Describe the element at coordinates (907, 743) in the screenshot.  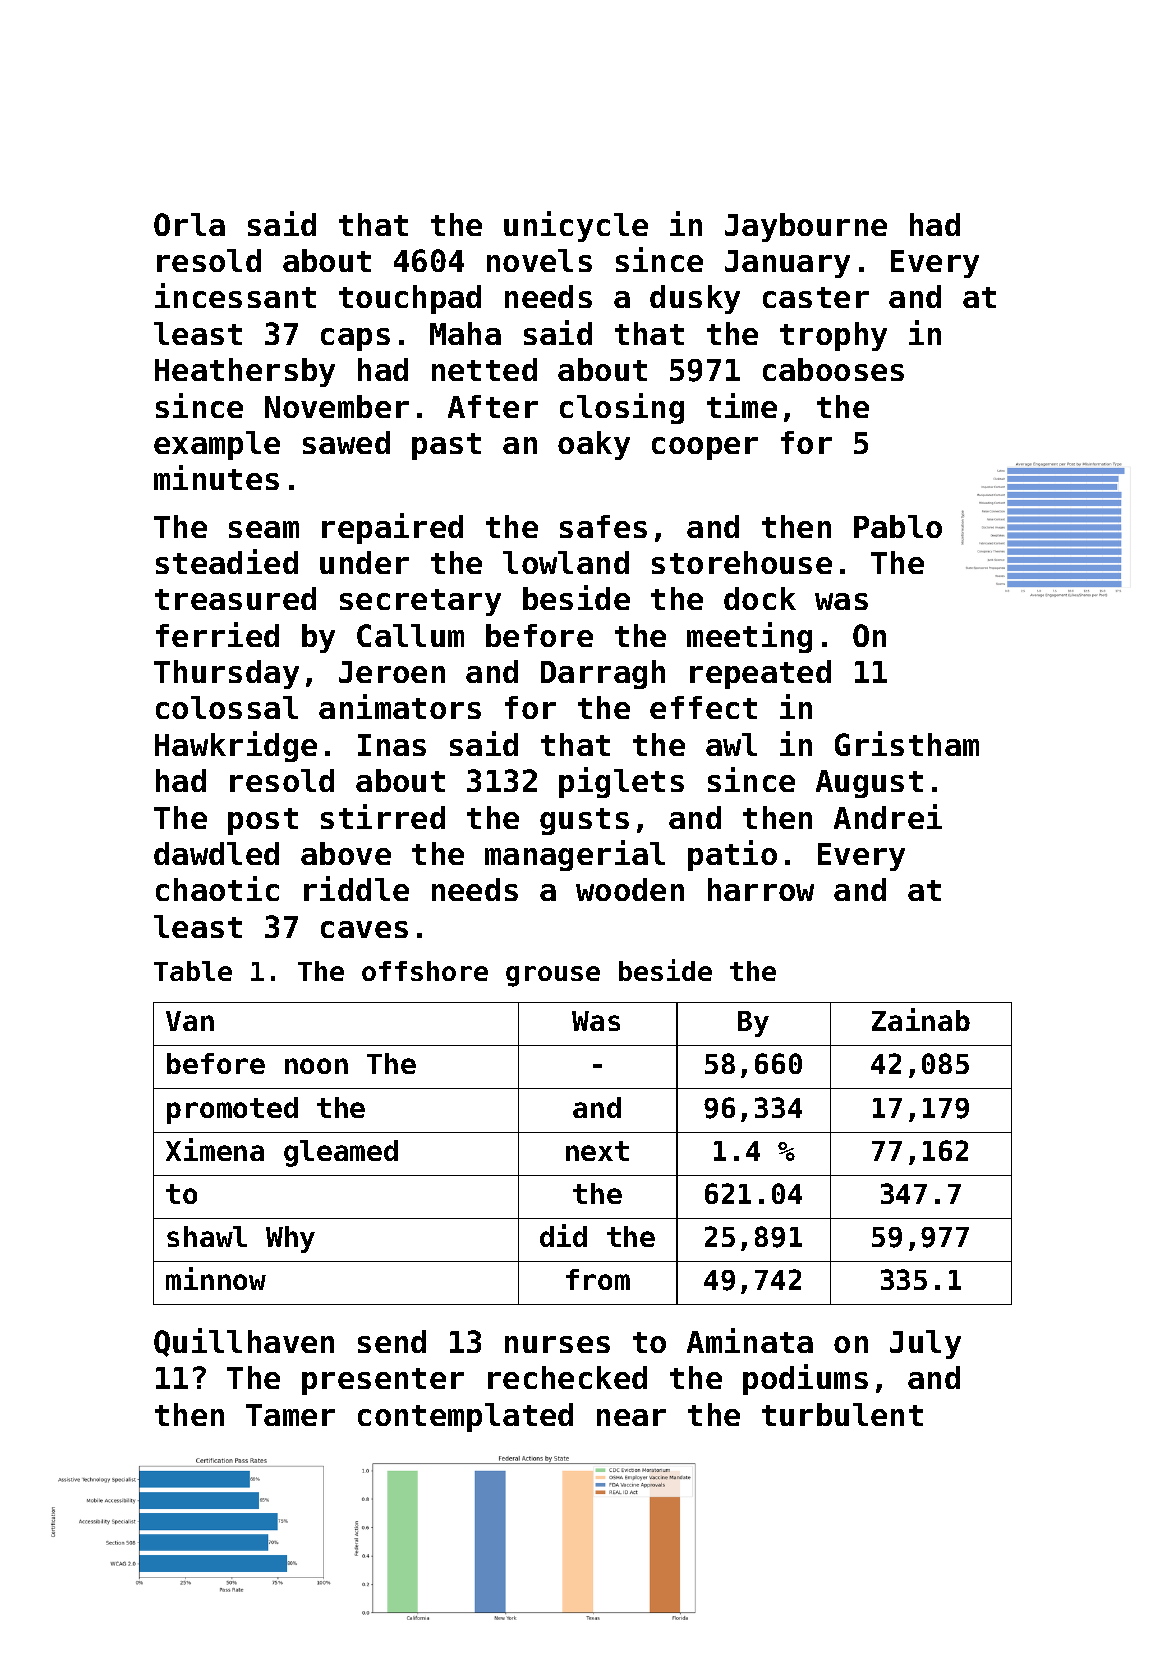
I see `Gristham` at that location.
